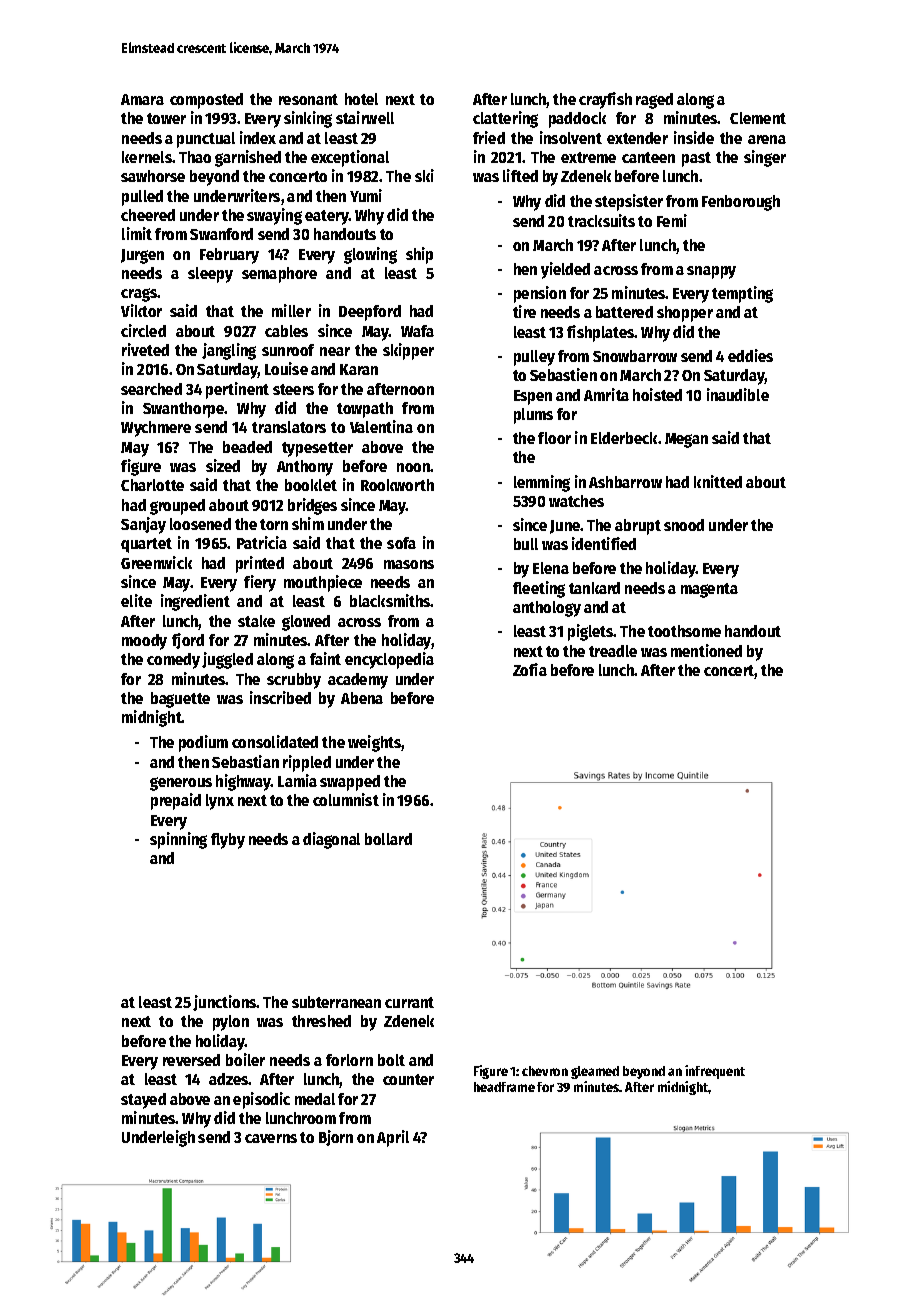  What do you see at coordinates (336, 1138) in the screenshot?
I see `Bjorn` at bounding box center [336, 1138].
